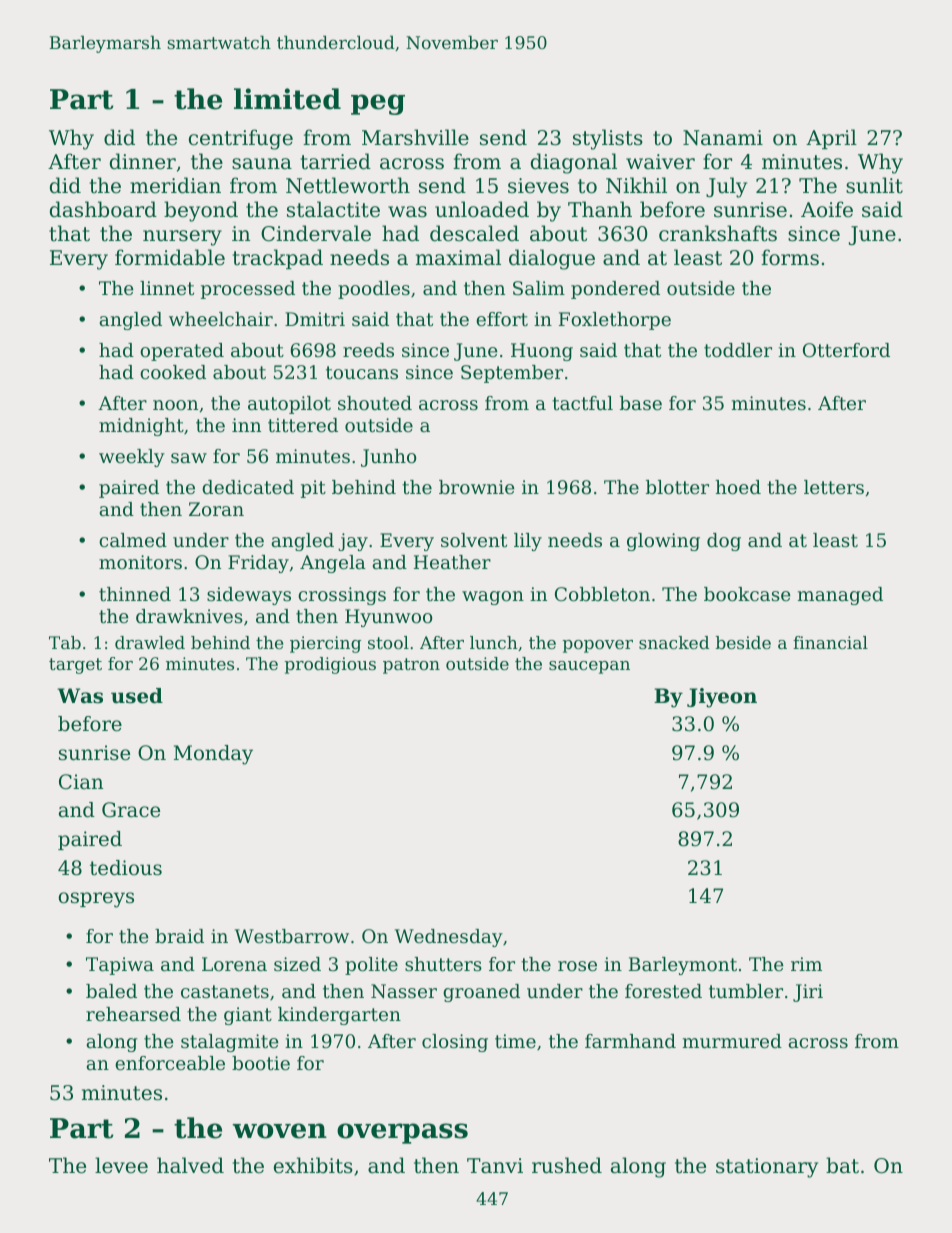 The image size is (952, 1233). Describe the element at coordinates (589, 667) in the image. I see `saucepan` at that location.
